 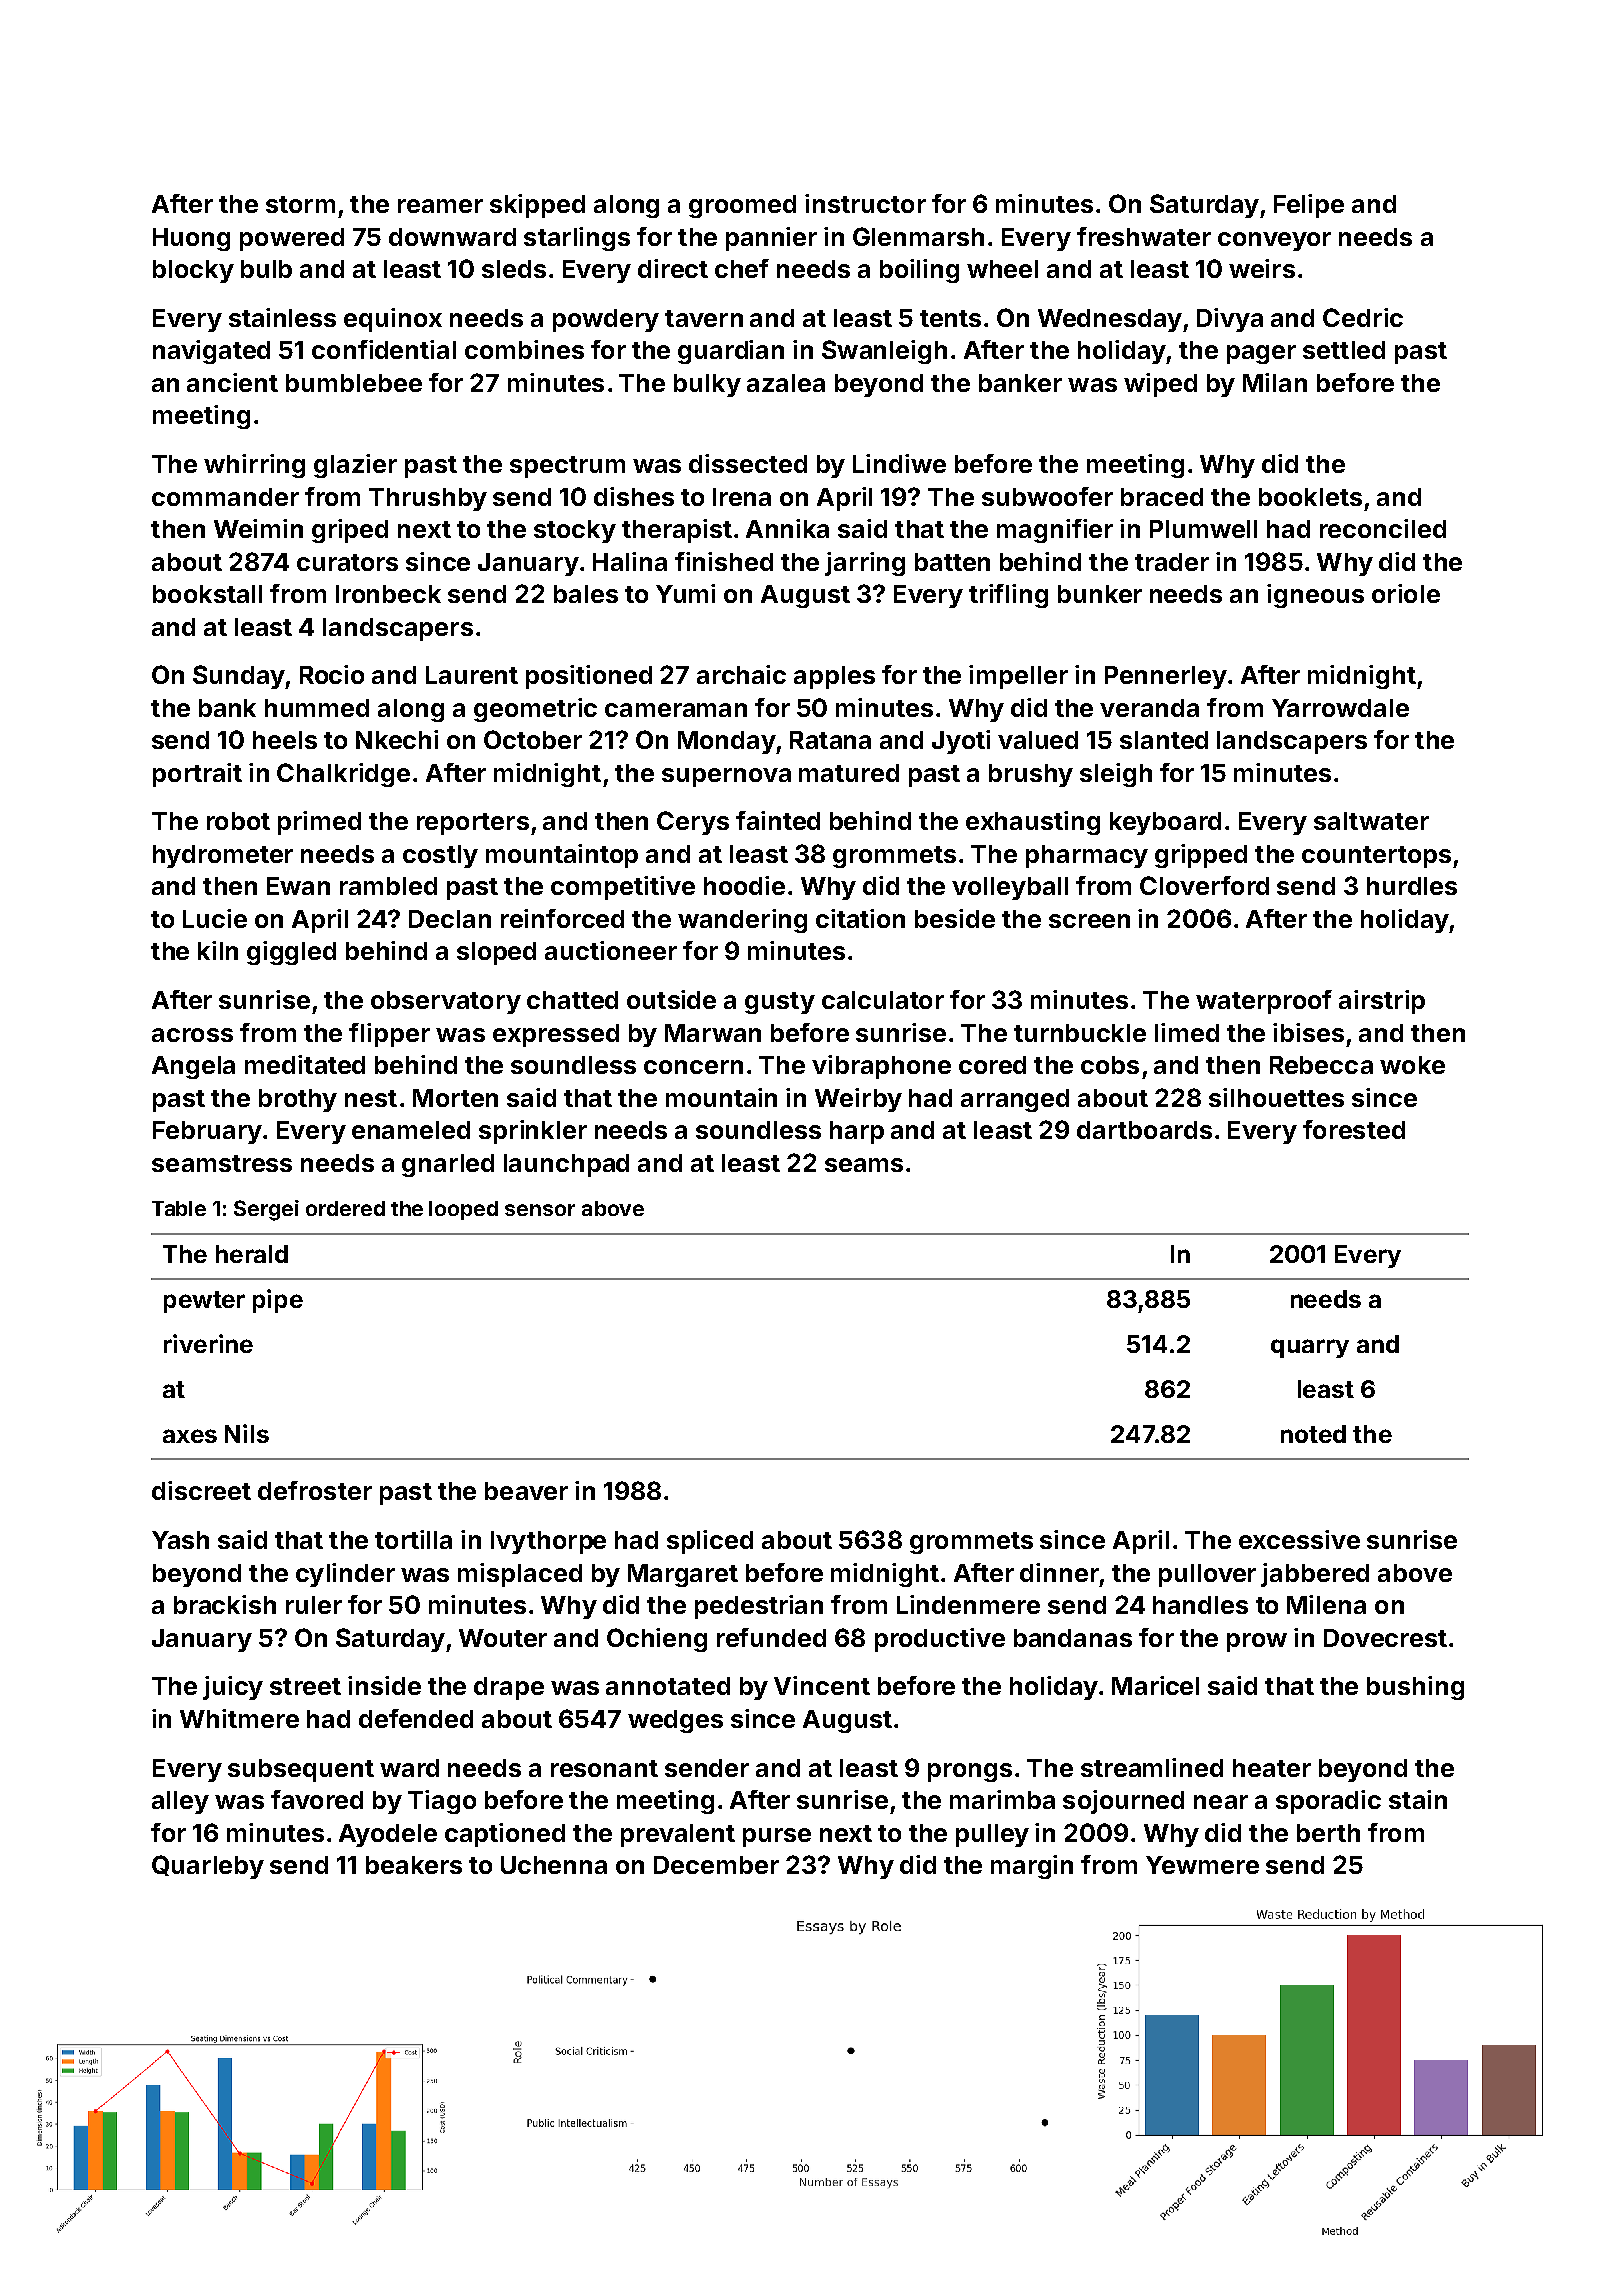 I want to click on Rocio, so click(x=332, y=674).
